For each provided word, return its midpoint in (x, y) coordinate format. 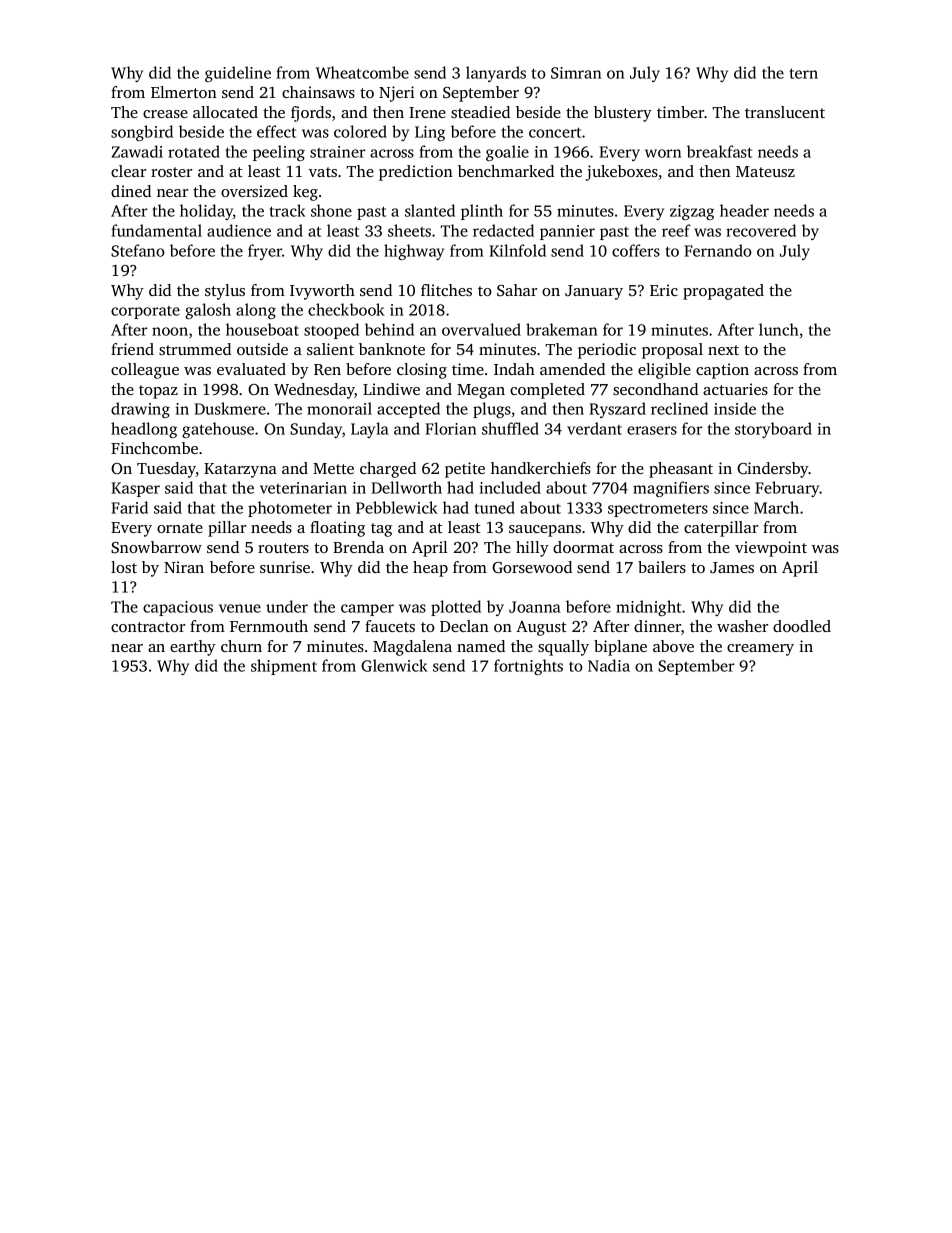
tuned (495, 507)
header (744, 210)
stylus (225, 292)
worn (663, 153)
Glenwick (394, 665)
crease (165, 114)
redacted (503, 230)
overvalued (481, 329)
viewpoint (771, 549)
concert (555, 132)
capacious (178, 608)
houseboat (262, 329)
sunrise (285, 567)
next (723, 350)
